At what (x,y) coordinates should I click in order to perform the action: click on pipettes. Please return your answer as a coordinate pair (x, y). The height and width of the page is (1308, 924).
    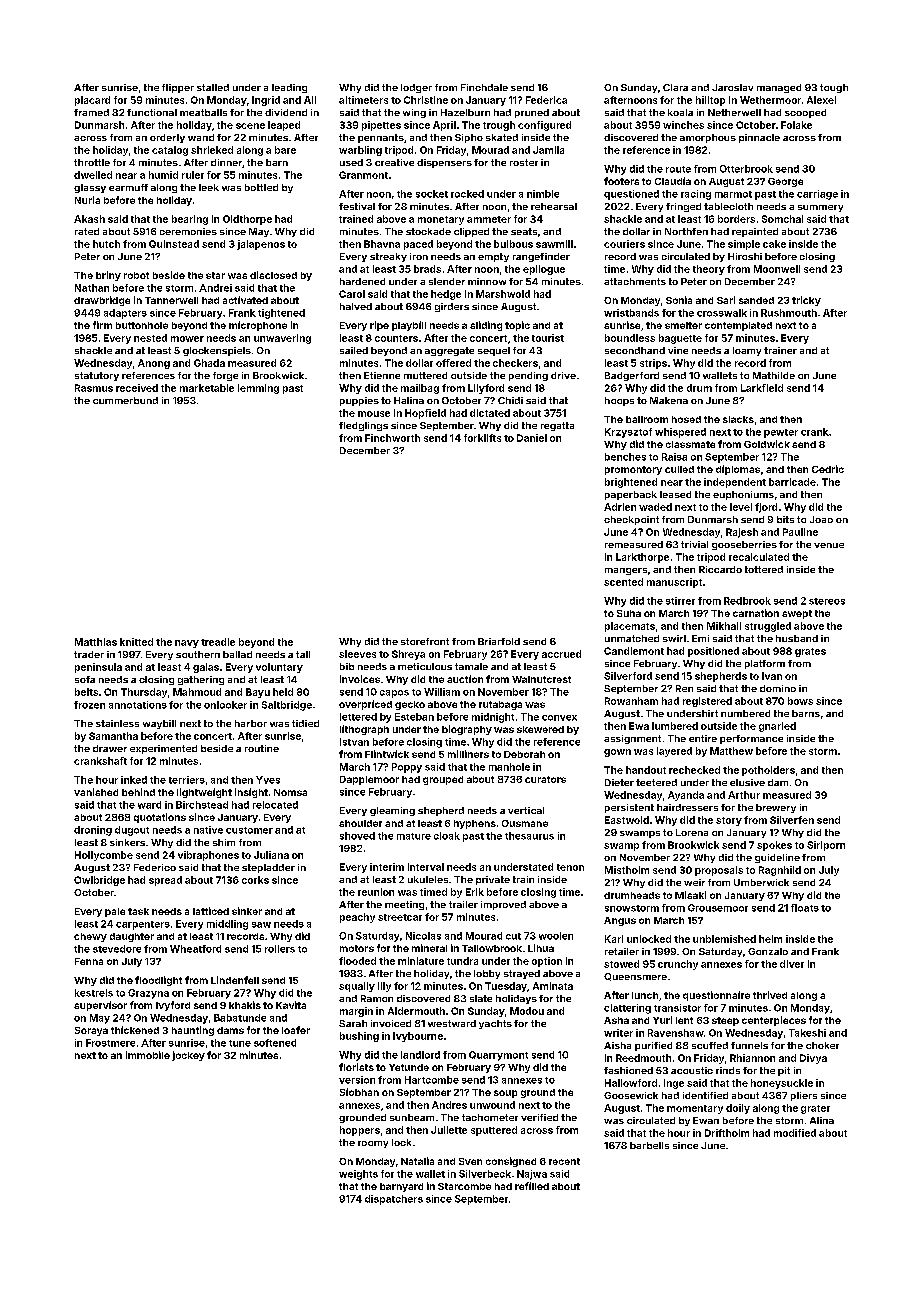
    Looking at the image, I should click on (381, 126).
